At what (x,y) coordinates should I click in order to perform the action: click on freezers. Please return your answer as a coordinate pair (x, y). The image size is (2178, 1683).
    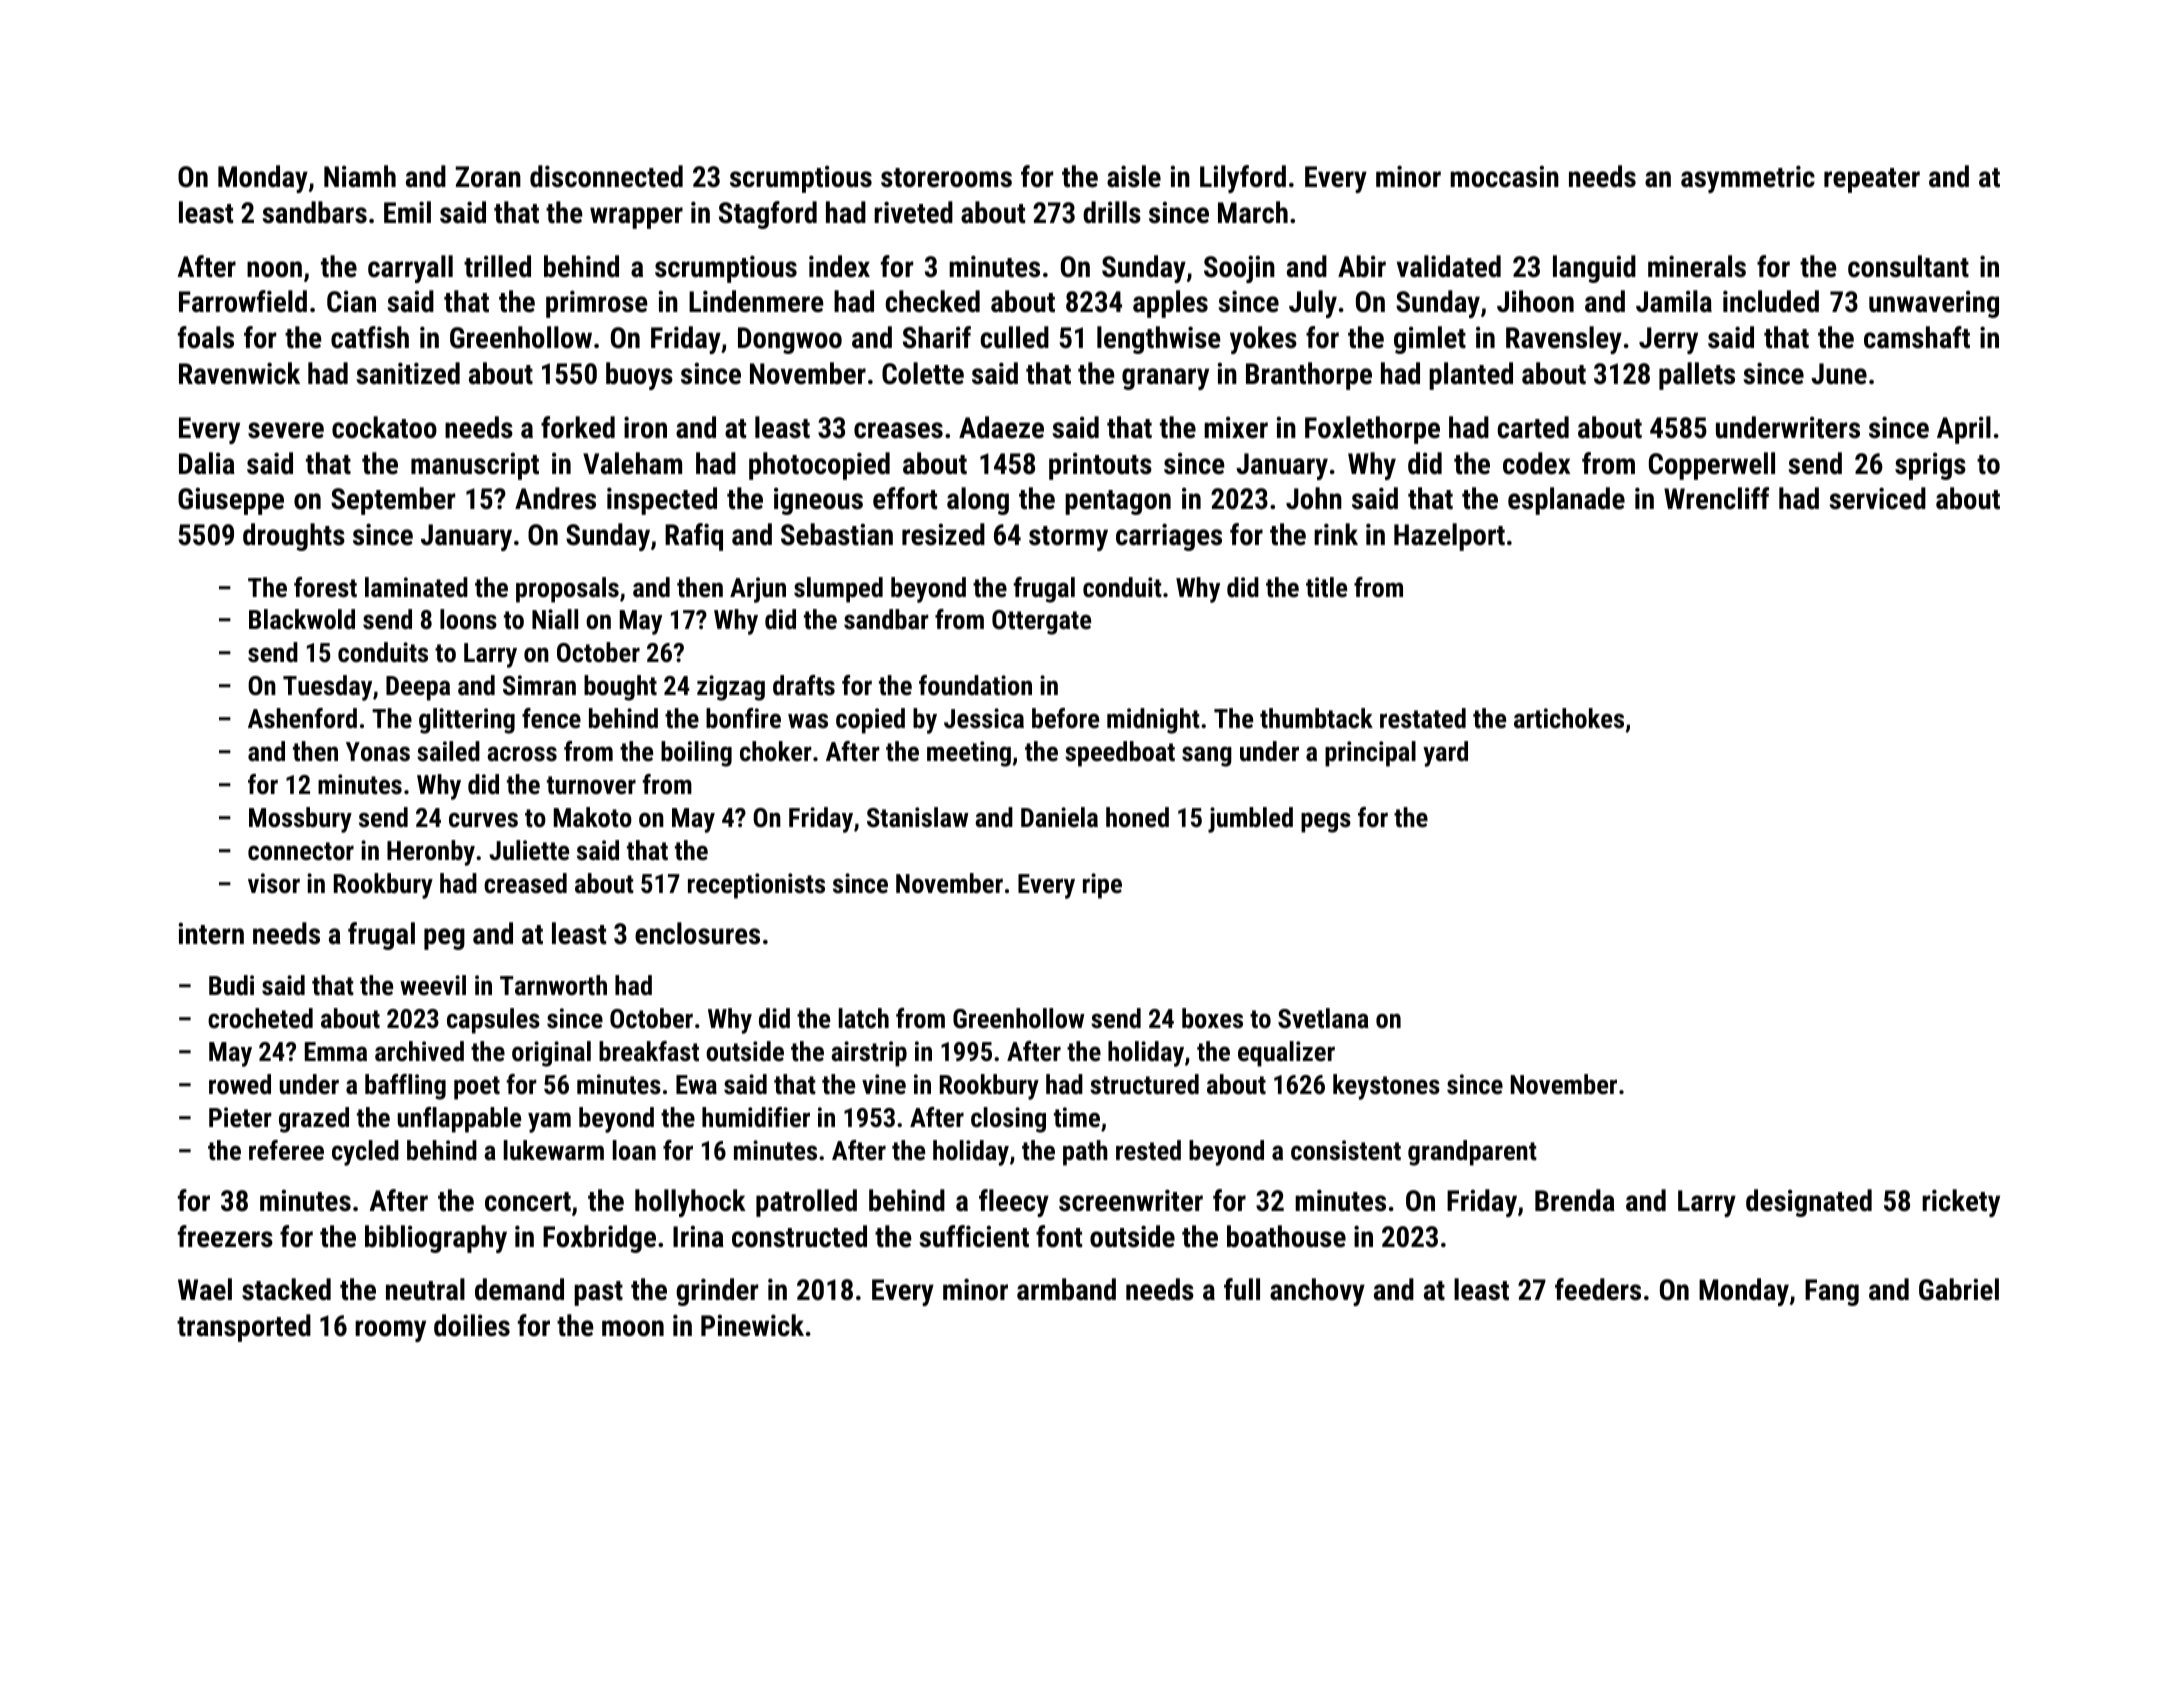
    Looking at the image, I should click on (225, 1236).
